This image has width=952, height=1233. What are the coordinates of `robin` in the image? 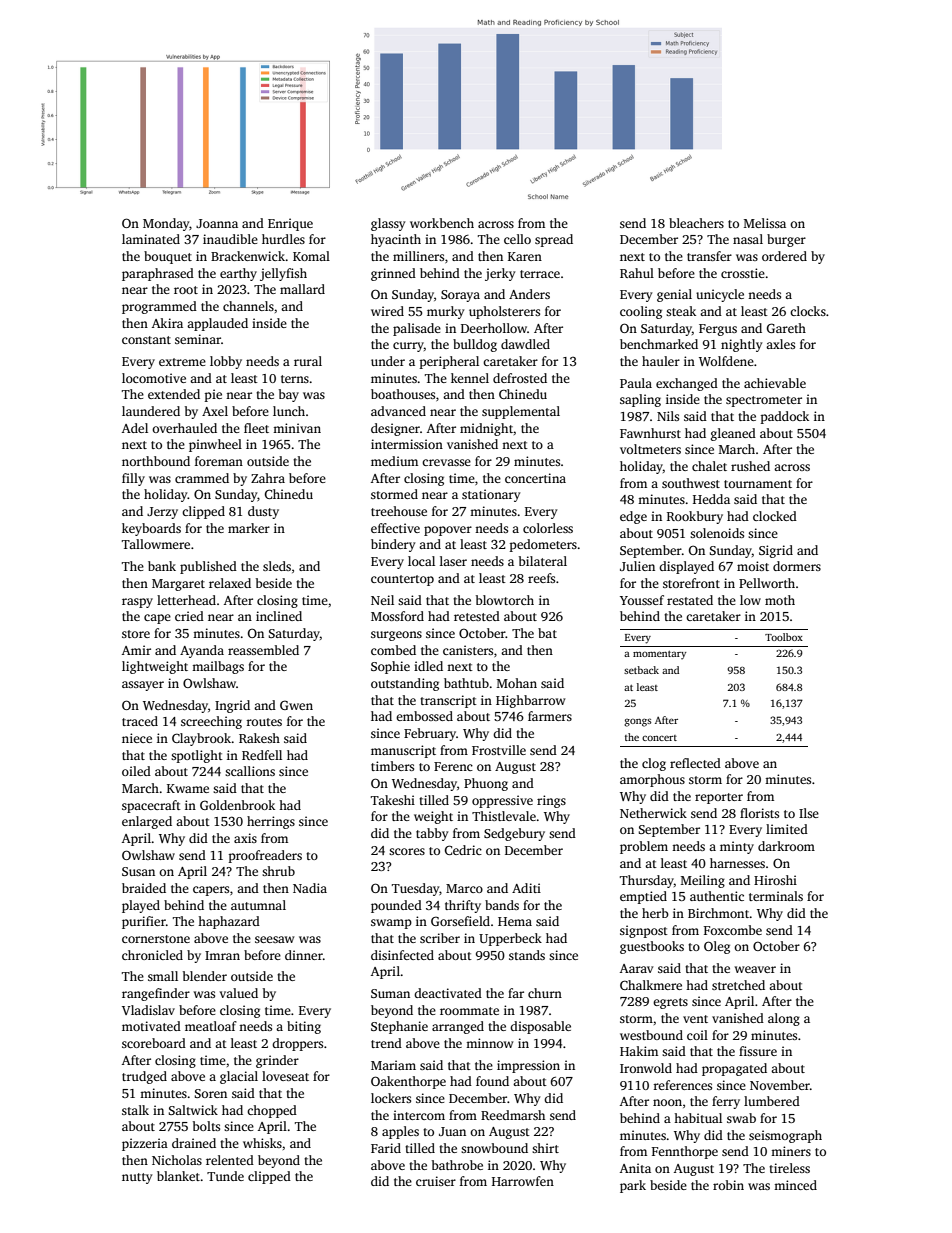 It's located at (728, 1185).
